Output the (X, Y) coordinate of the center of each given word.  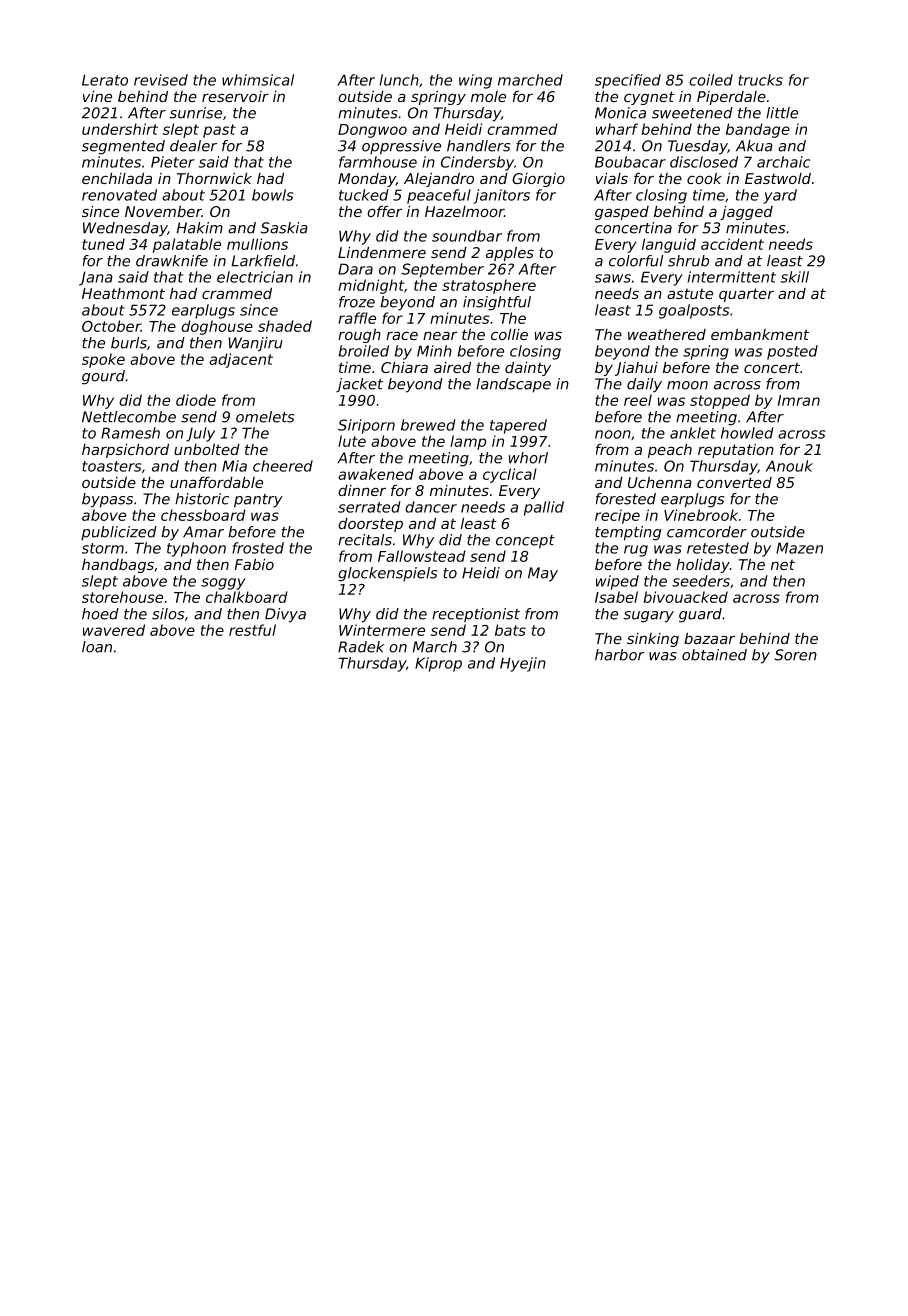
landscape (513, 385)
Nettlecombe (129, 417)
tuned (103, 244)
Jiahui (636, 369)
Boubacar (630, 162)
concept (525, 542)
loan (97, 647)
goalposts (694, 311)
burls (129, 343)
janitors (502, 196)
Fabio (254, 564)
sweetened (692, 113)
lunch (399, 80)
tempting (628, 533)
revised (161, 80)
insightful (497, 303)
